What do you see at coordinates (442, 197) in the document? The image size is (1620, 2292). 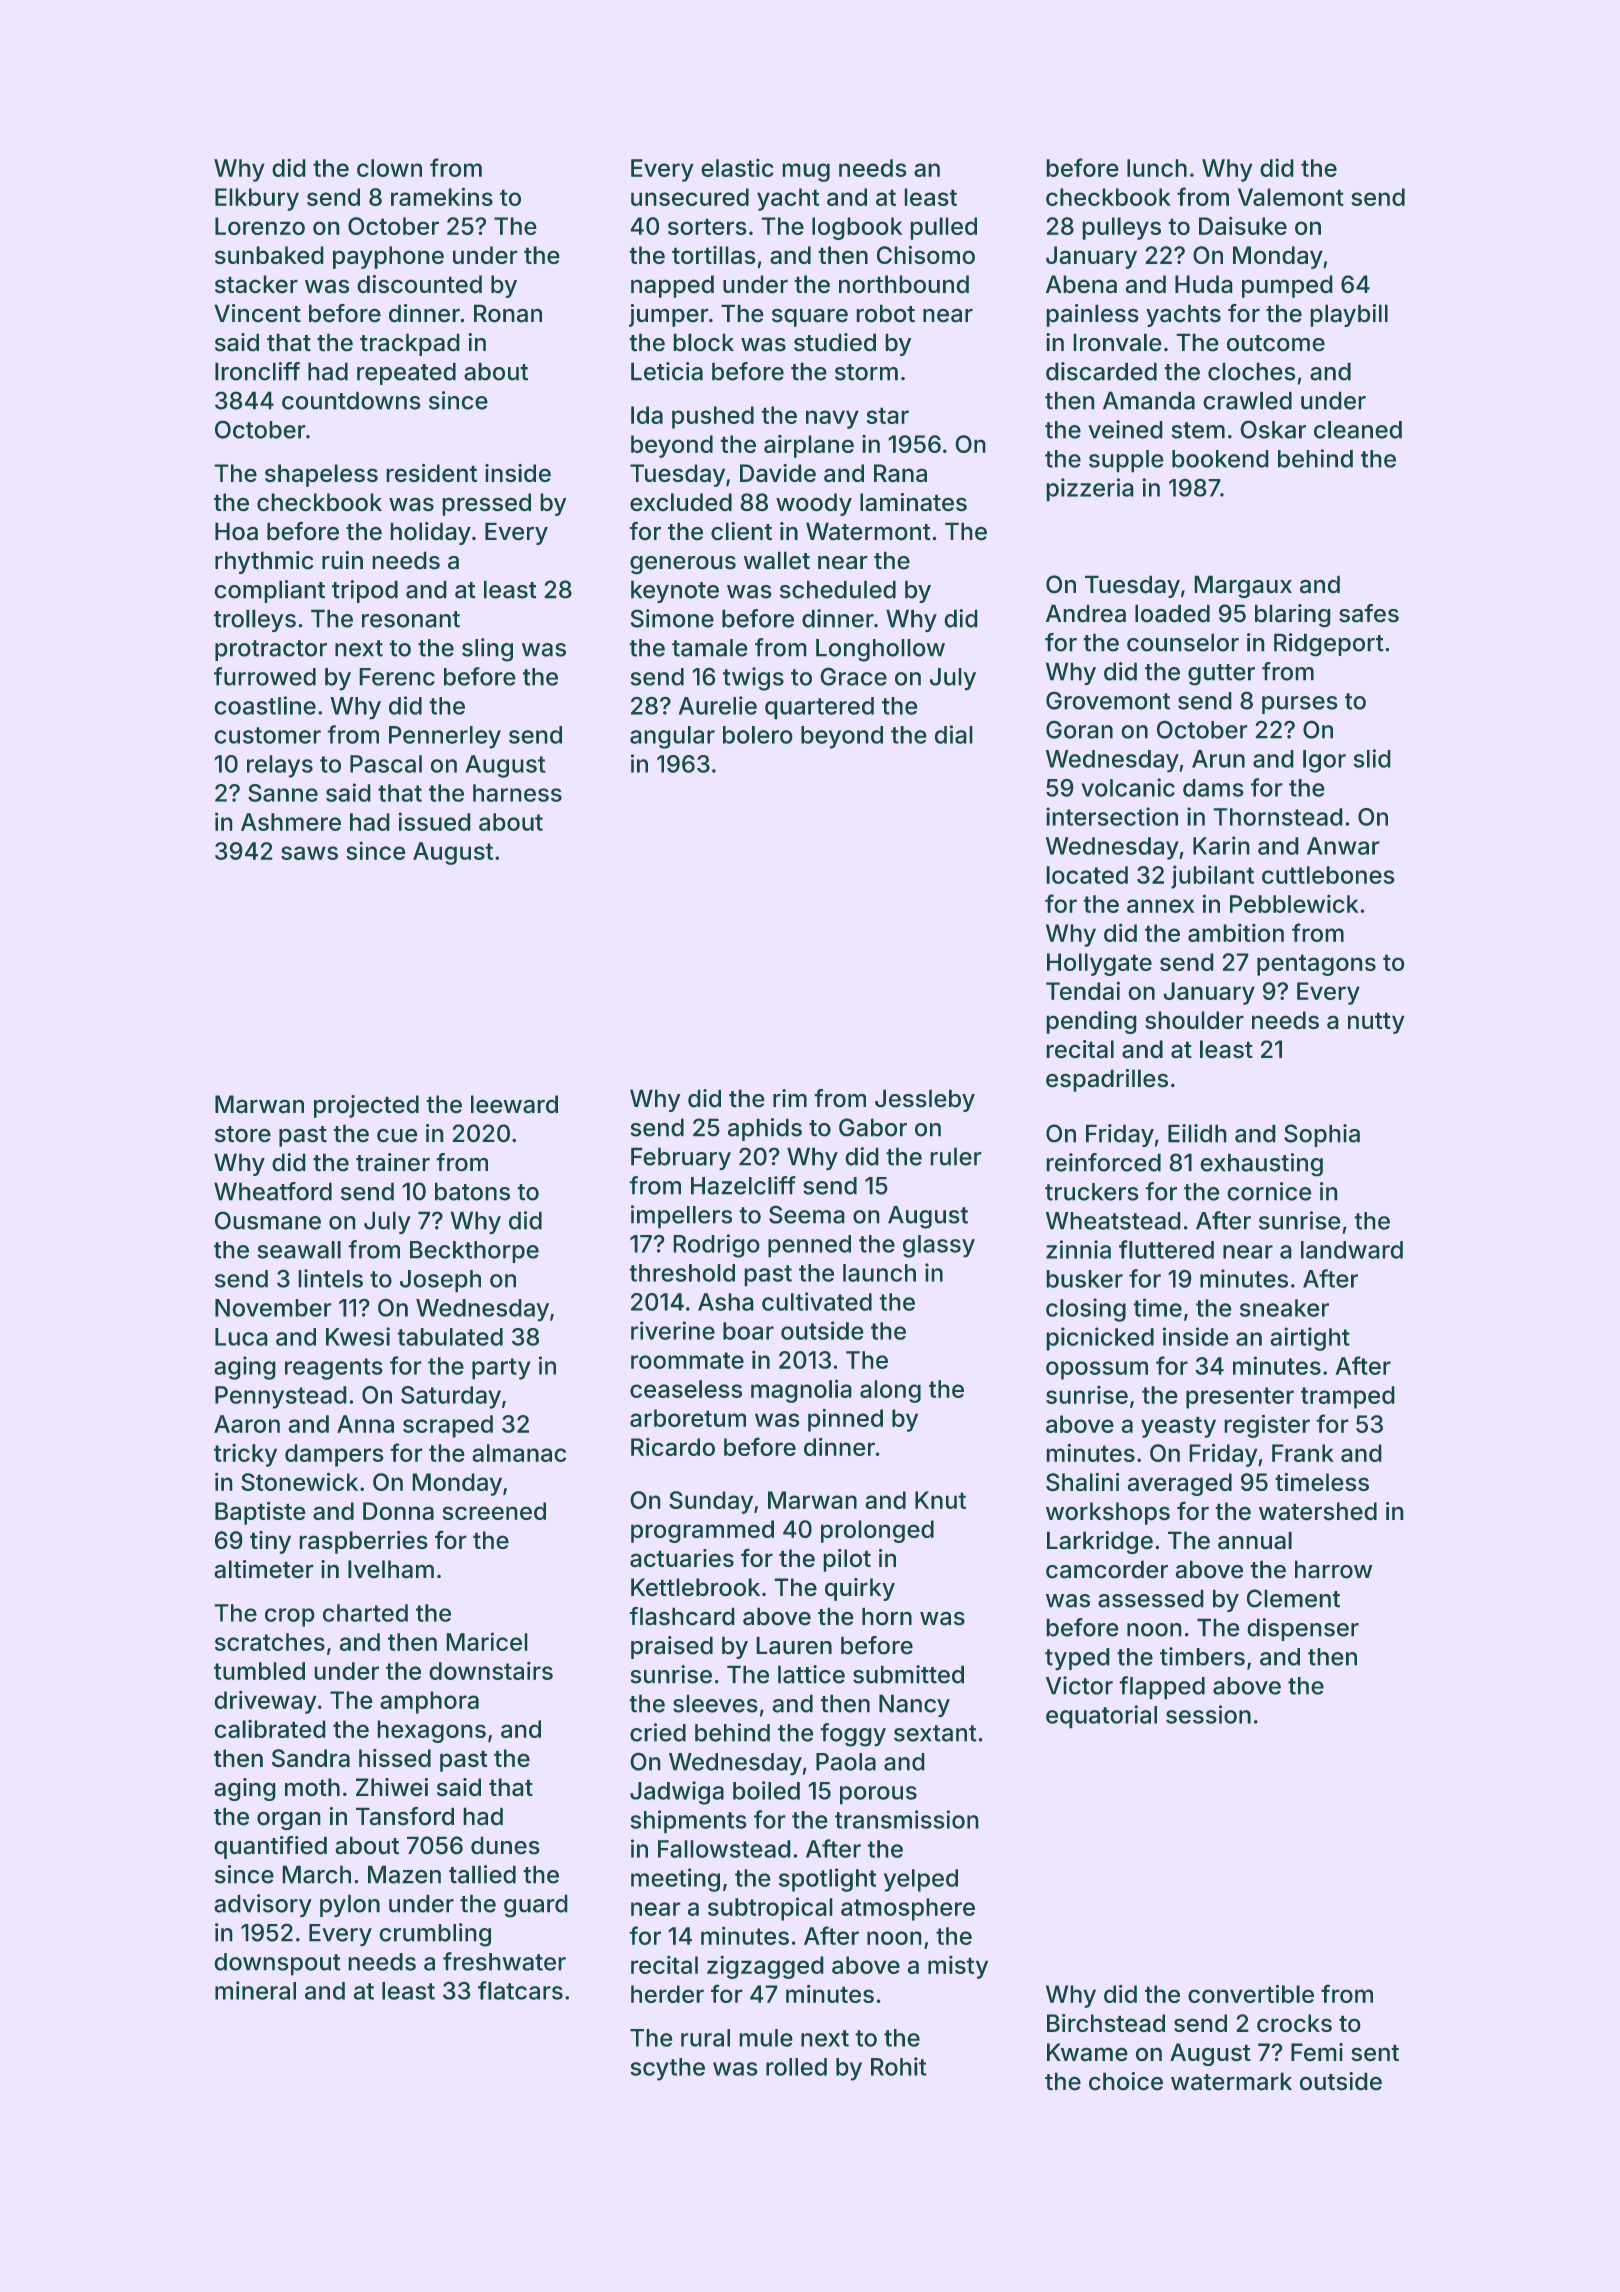 I see `ramekins` at bounding box center [442, 197].
